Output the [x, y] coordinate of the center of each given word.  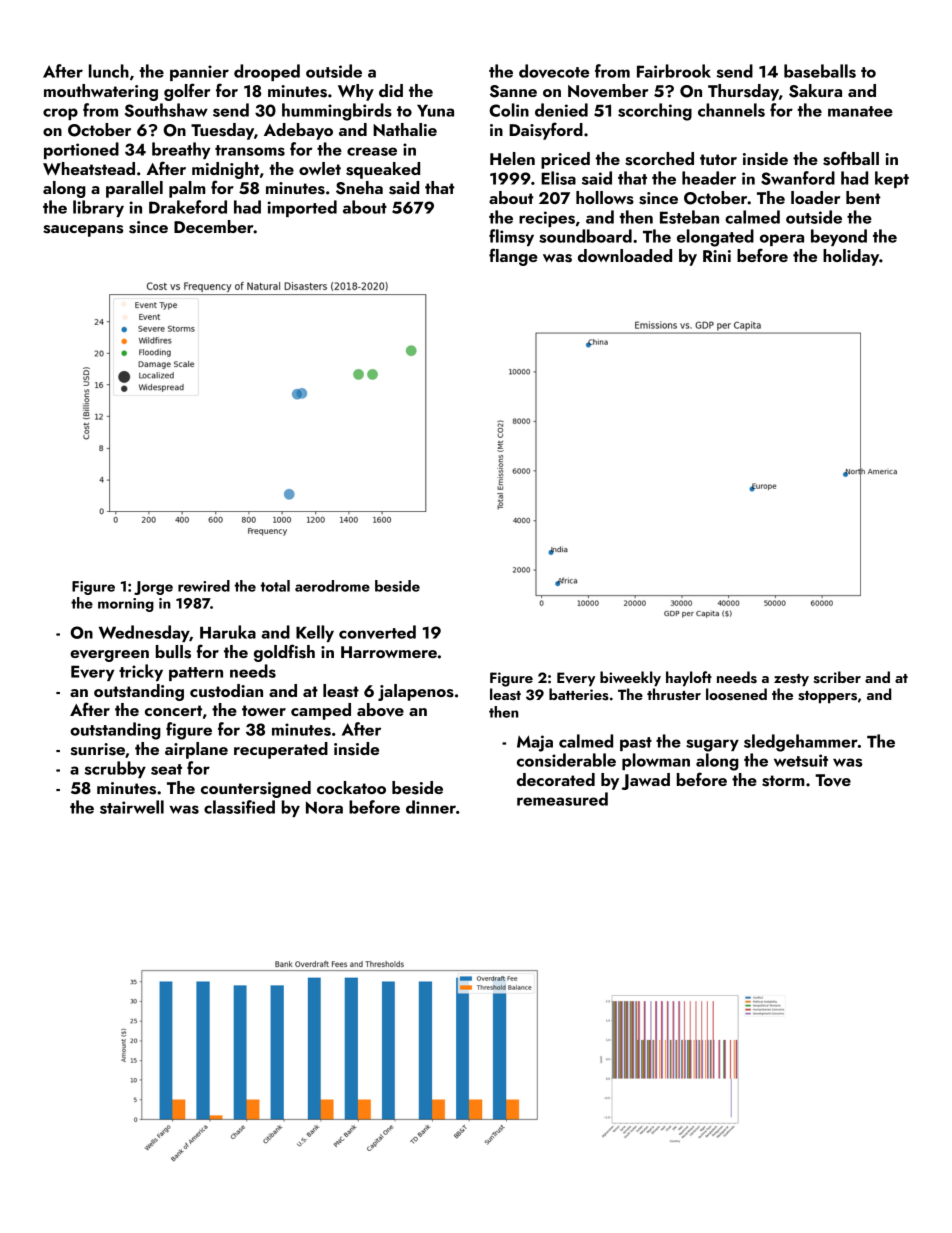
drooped [267, 72]
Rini [717, 256]
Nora [324, 807]
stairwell [132, 807]
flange [513, 257]
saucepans [83, 231]
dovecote [554, 71]
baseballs [820, 71]
